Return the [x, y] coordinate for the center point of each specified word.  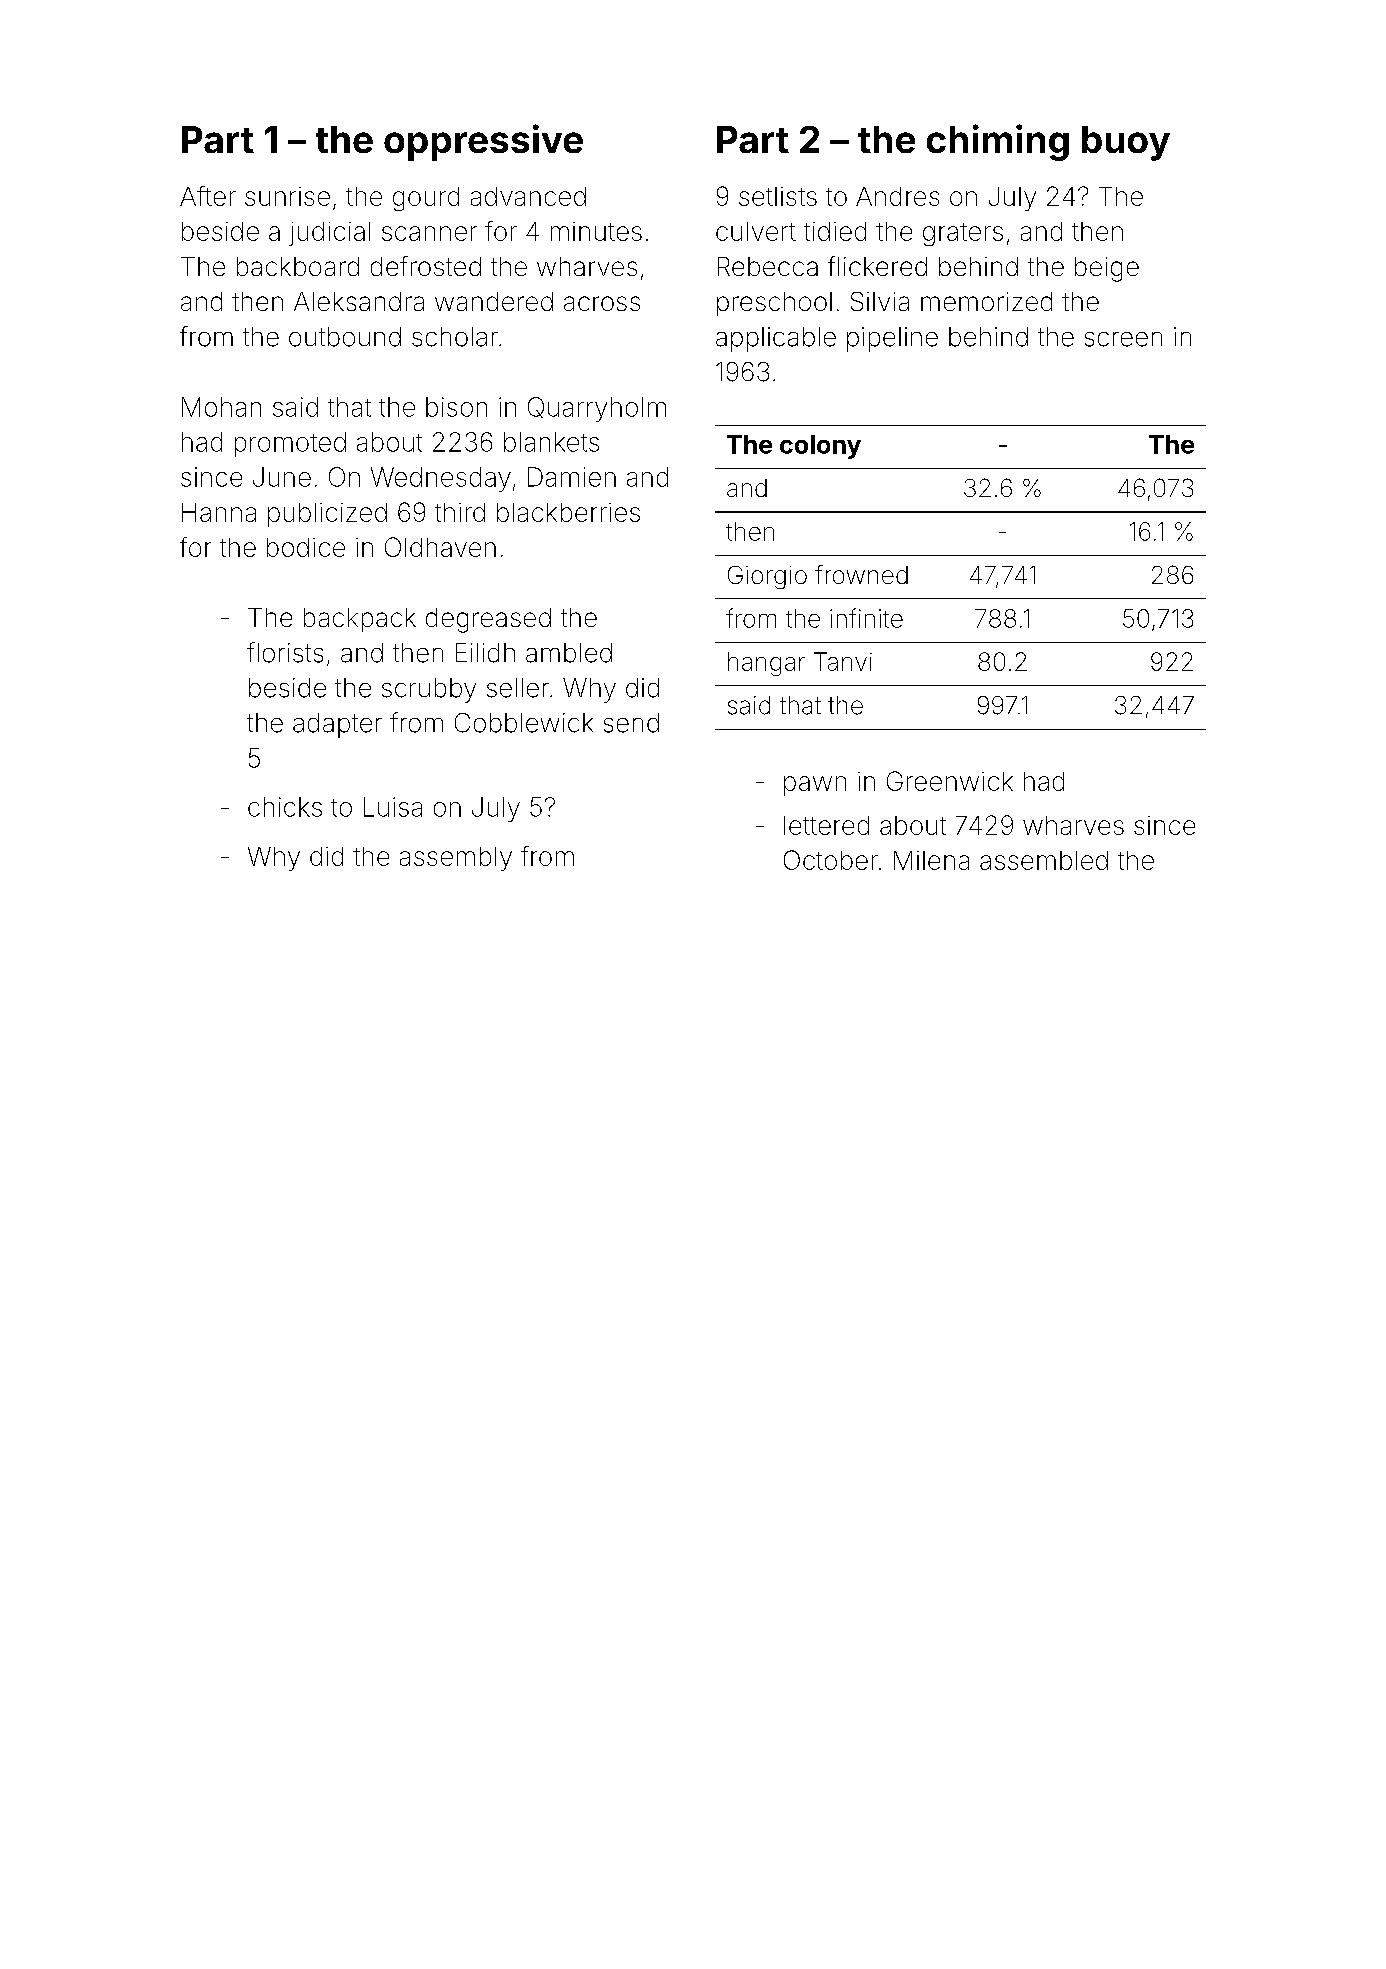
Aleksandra [359, 301]
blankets [551, 442]
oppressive [483, 142]
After [208, 196]
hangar [766, 664]
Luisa [393, 807]
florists [285, 652]
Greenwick [950, 781]
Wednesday [441, 479]
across [602, 303]
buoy [1126, 143]
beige [1107, 269]
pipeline [892, 339]
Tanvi [843, 661]
